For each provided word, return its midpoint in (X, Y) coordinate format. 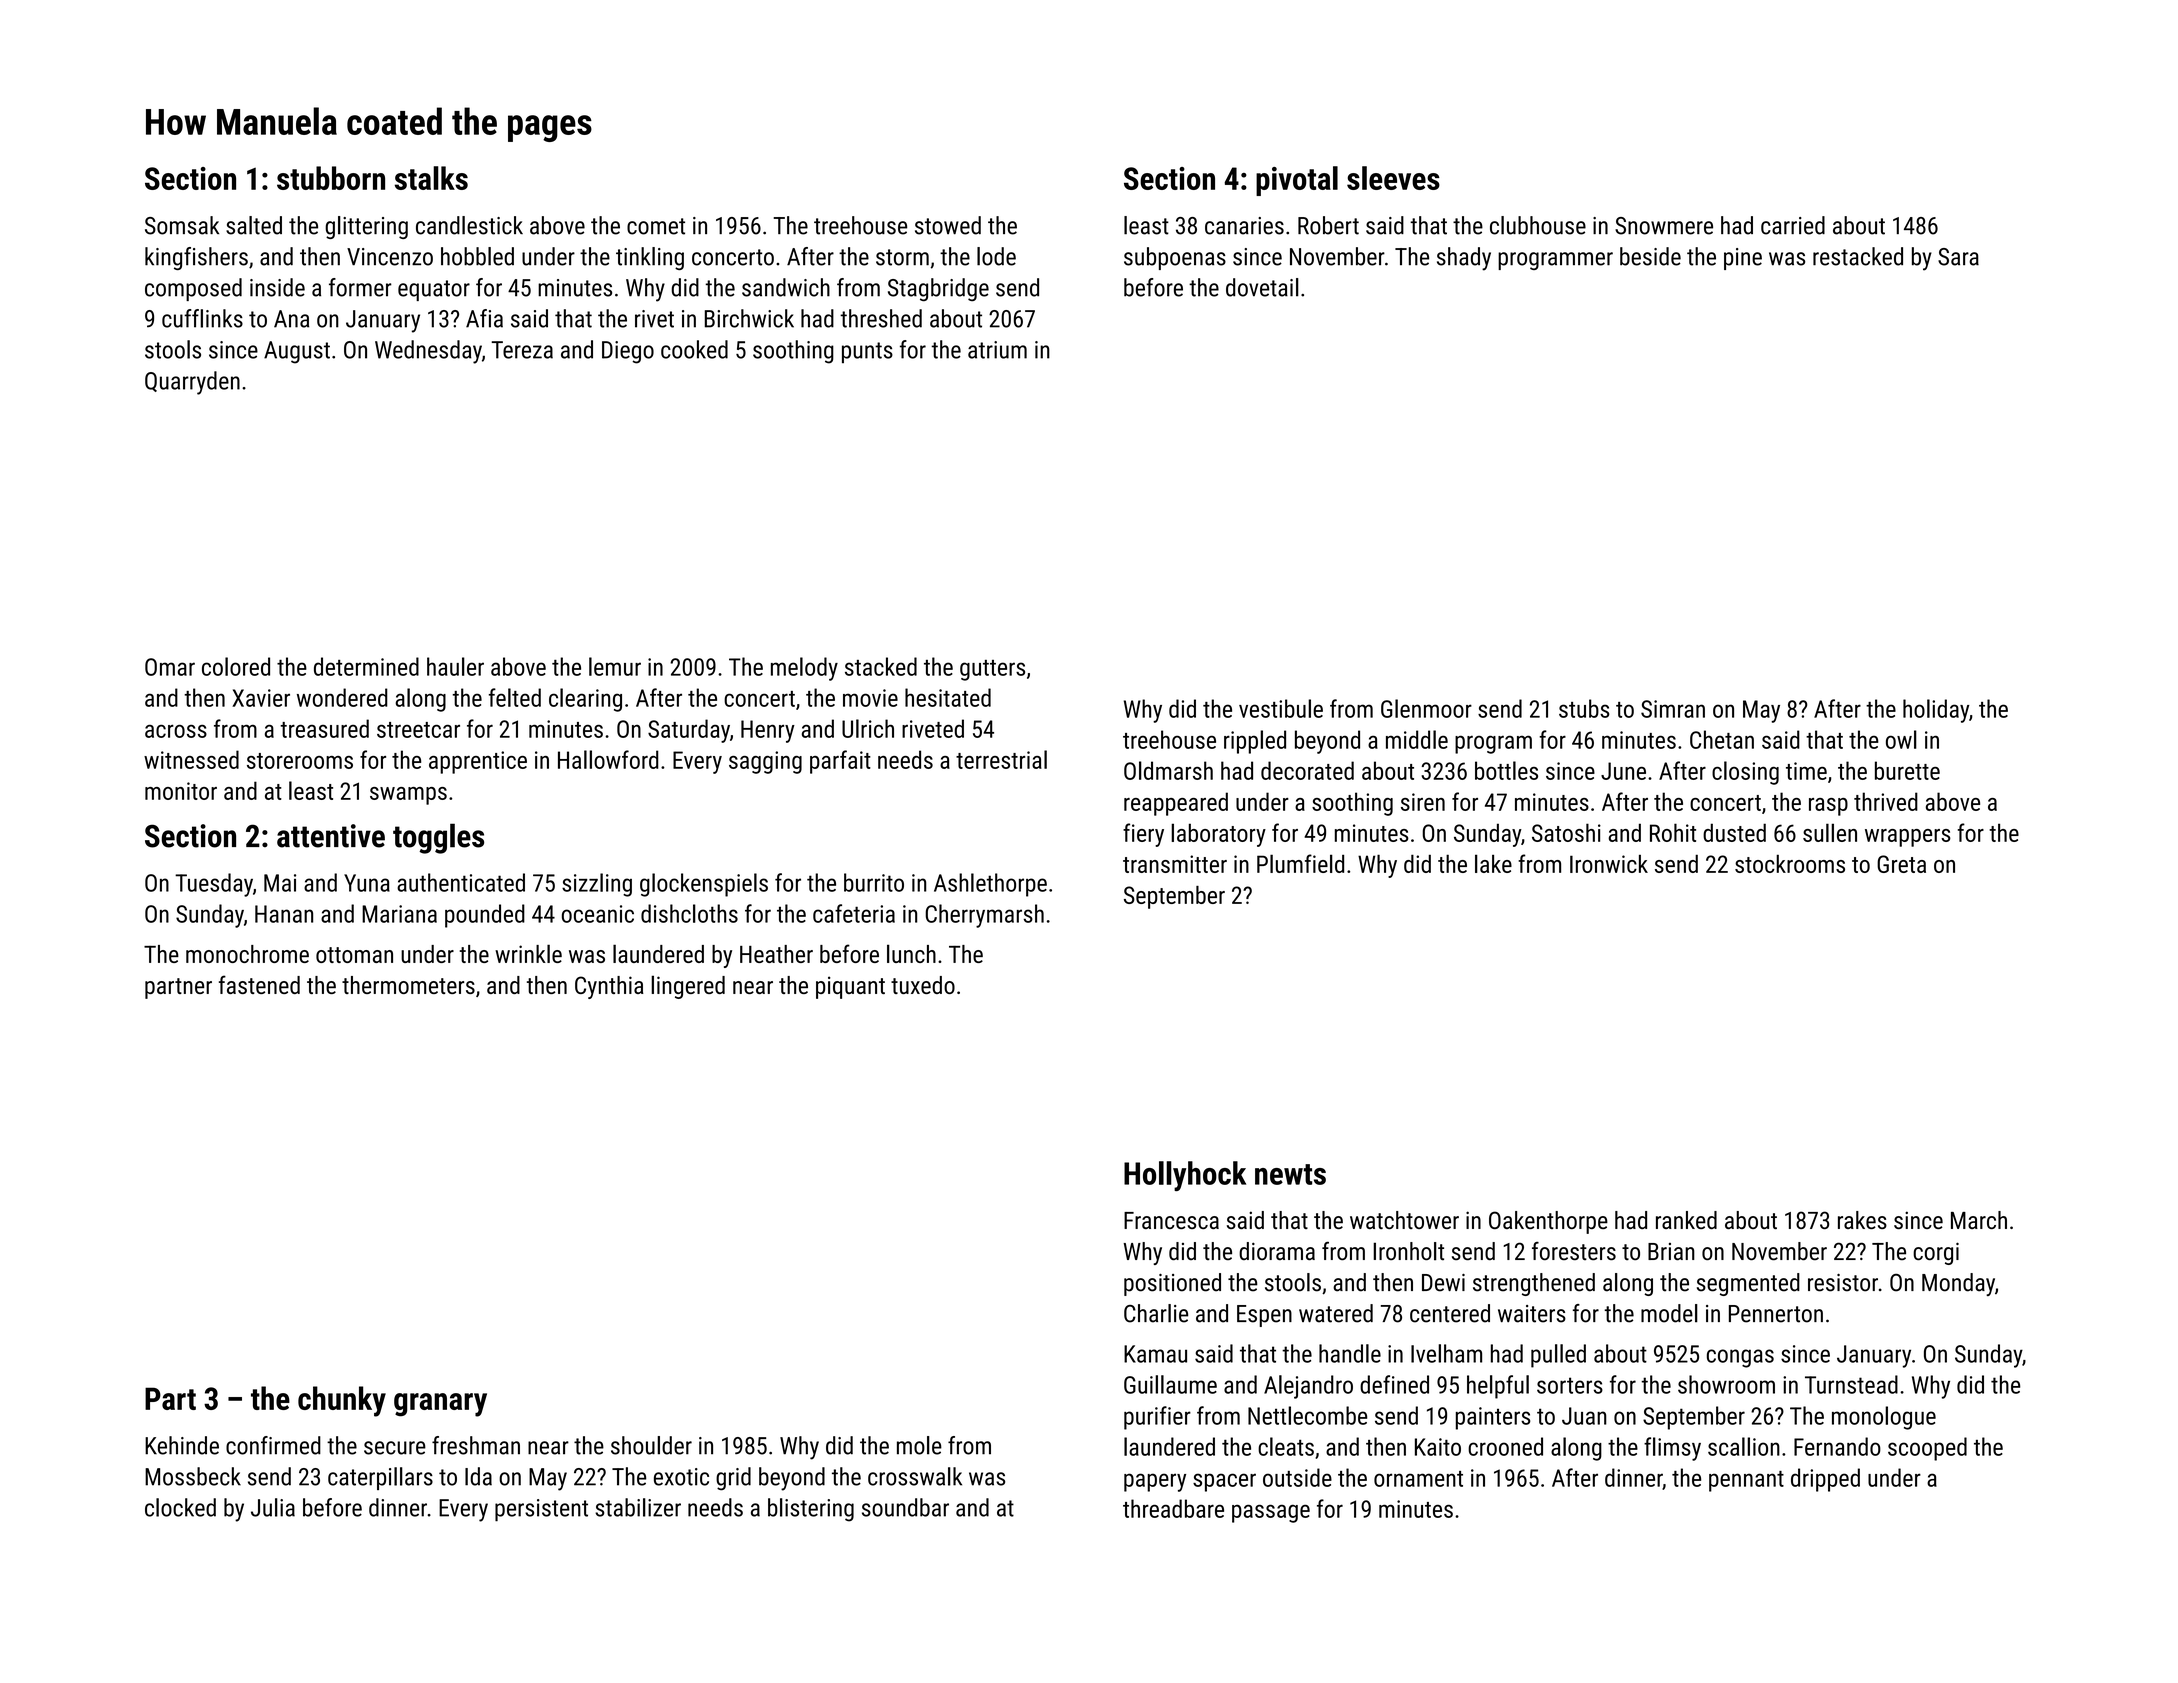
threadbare (1173, 1508)
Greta (1901, 864)
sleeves (1393, 178)
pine (1743, 259)
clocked (180, 1507)
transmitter (1175, 864)
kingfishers (196, 258)
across (176, 731)
